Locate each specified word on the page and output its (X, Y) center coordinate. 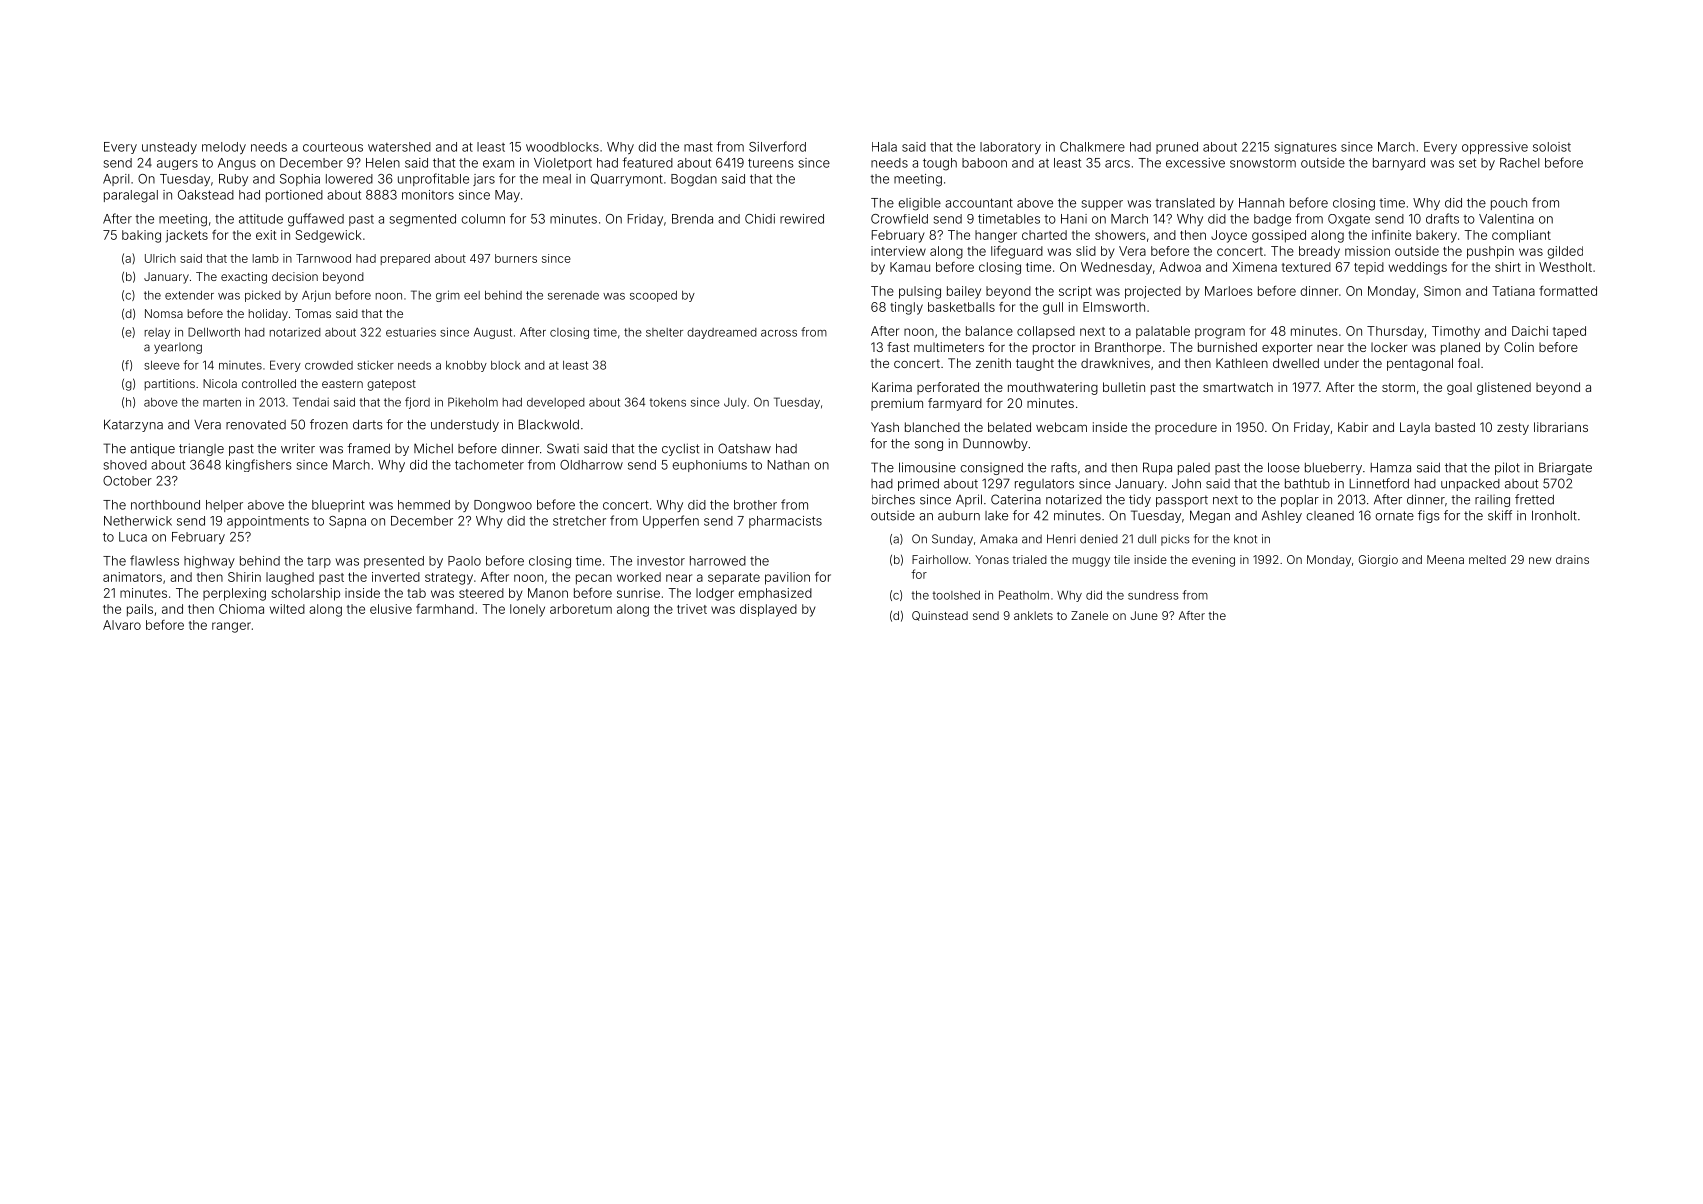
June (1144, 615)
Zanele (1089, 615)
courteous (333, 147)
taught (1035, 364)
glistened (1504, 388)
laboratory (1010, 148)
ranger (231, 627)
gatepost (391, 385)
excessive (1195, 163)
